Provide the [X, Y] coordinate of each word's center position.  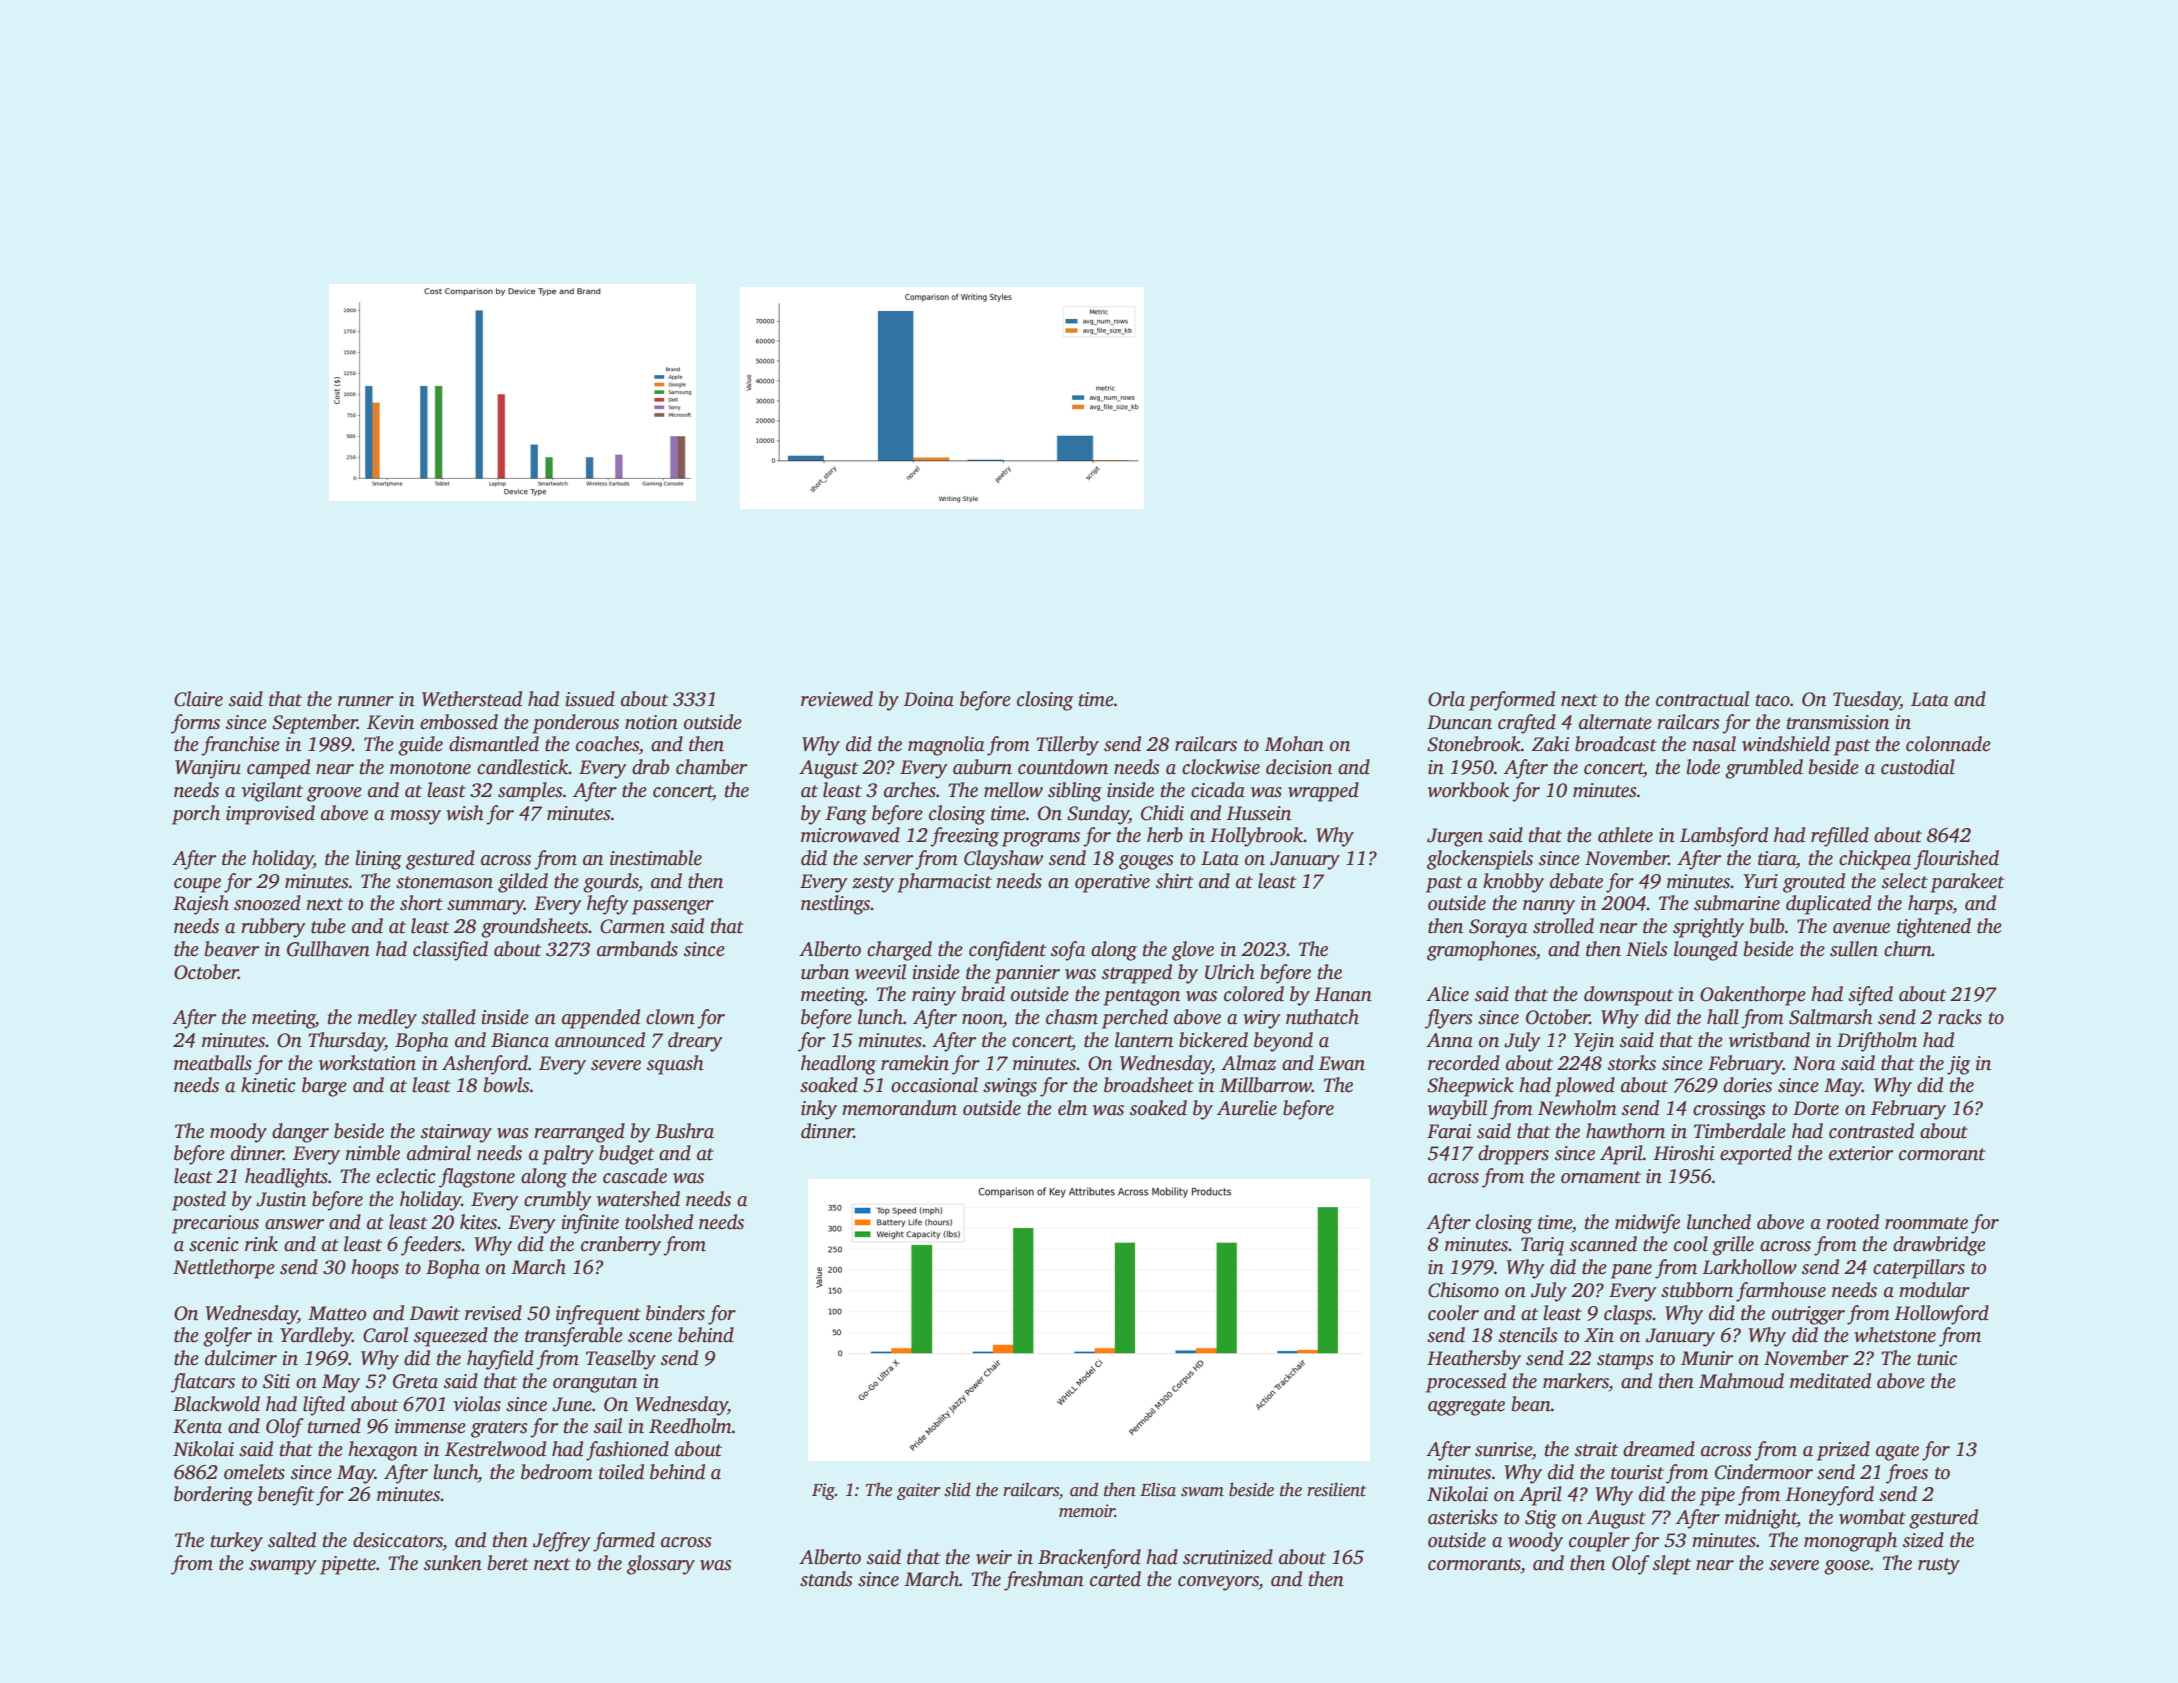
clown [670, 1017]
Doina [928, 699]
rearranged [579, 1133]
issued [590, 699]
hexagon [383, 1451]
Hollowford [1941, 1315]
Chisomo [1463, 1290]
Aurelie [1247, 1108]
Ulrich [1230, 972]
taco [1773, 700]
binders [675, 1313]
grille [1733, 1246]
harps [1930, 905]
